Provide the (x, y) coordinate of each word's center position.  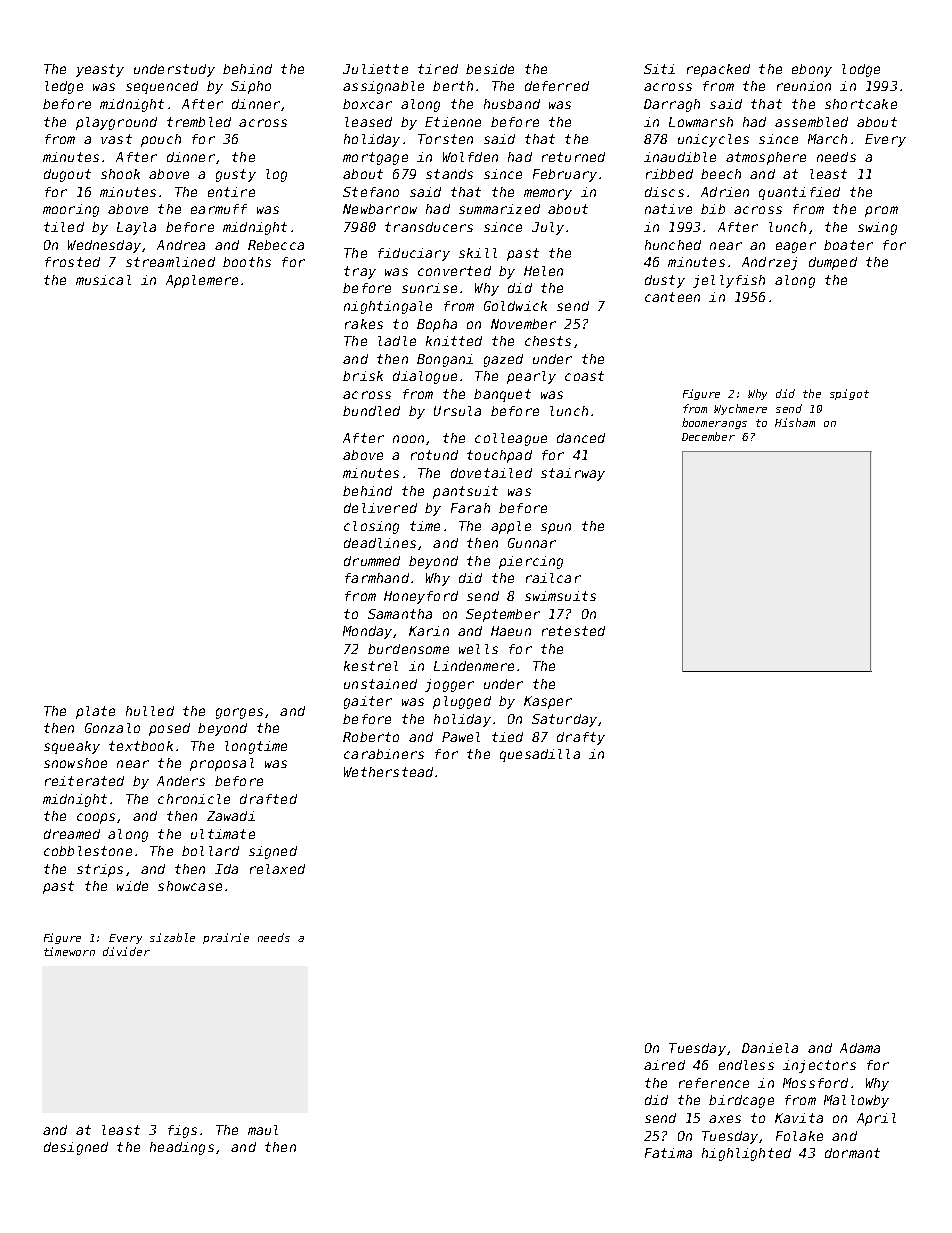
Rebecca (276, 245)
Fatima (668, 1153)
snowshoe (75, 763)
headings (182, 1148)
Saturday (564, 720)
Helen (543, 271)
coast (584, 376)
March (827, 139)
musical (103, 280)
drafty (581, 738)
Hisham (795, 422)
